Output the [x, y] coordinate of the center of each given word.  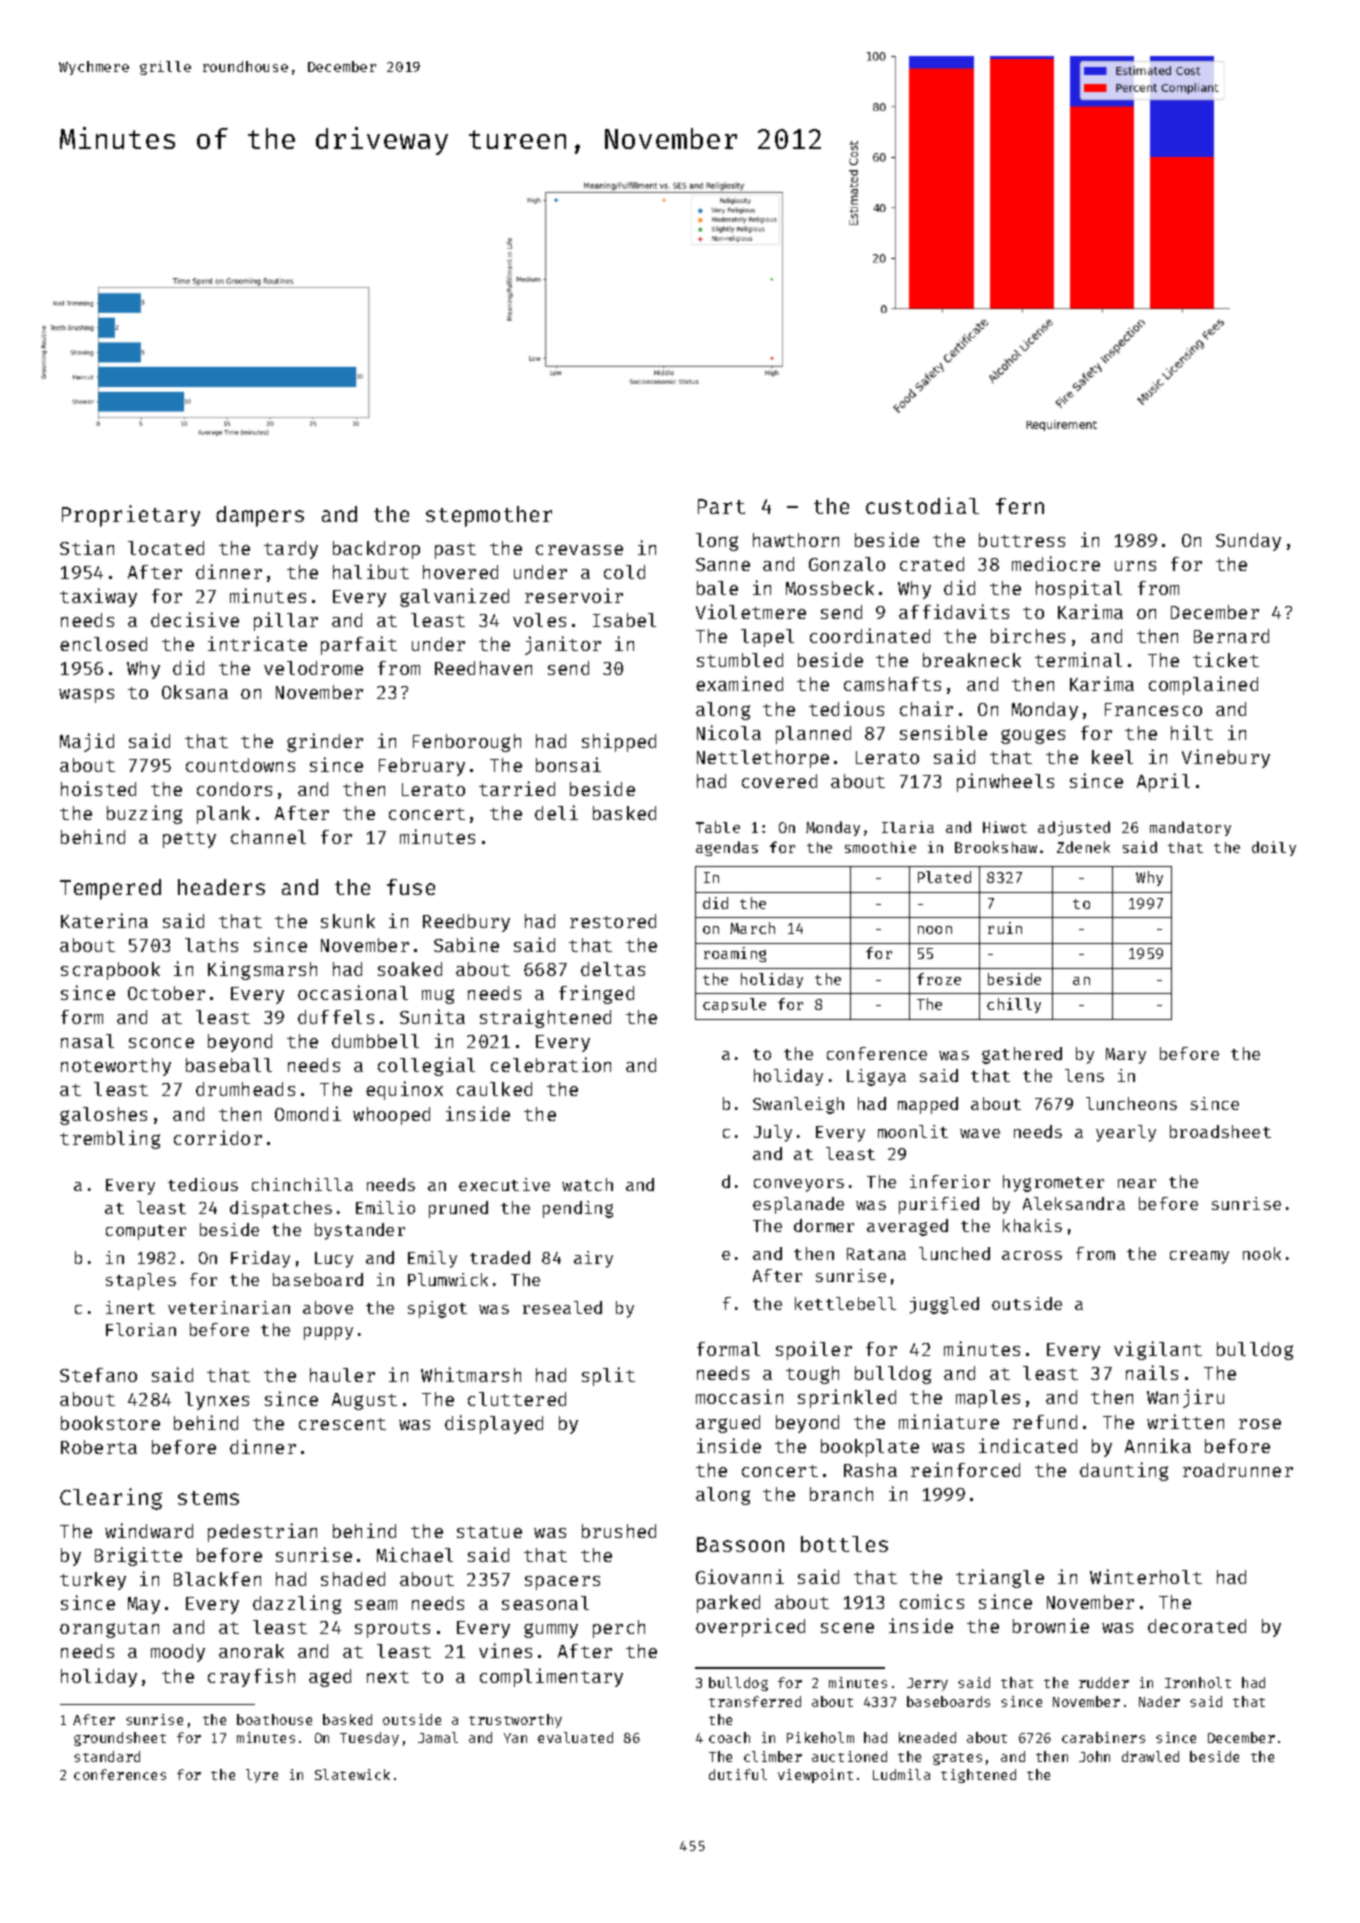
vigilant [1158, 1350]
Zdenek [1083, 847]
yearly [1126, 1133]
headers [221, 887]
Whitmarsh [471, 1374]
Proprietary [131, 516]
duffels [336, 1017]
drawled [1150, 1756]
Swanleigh [798, 1105]
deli [556, 812]
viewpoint [815, 1776]
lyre [262, 1776]
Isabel [624, 620]
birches [1028, 635]
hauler [342, 1375]
